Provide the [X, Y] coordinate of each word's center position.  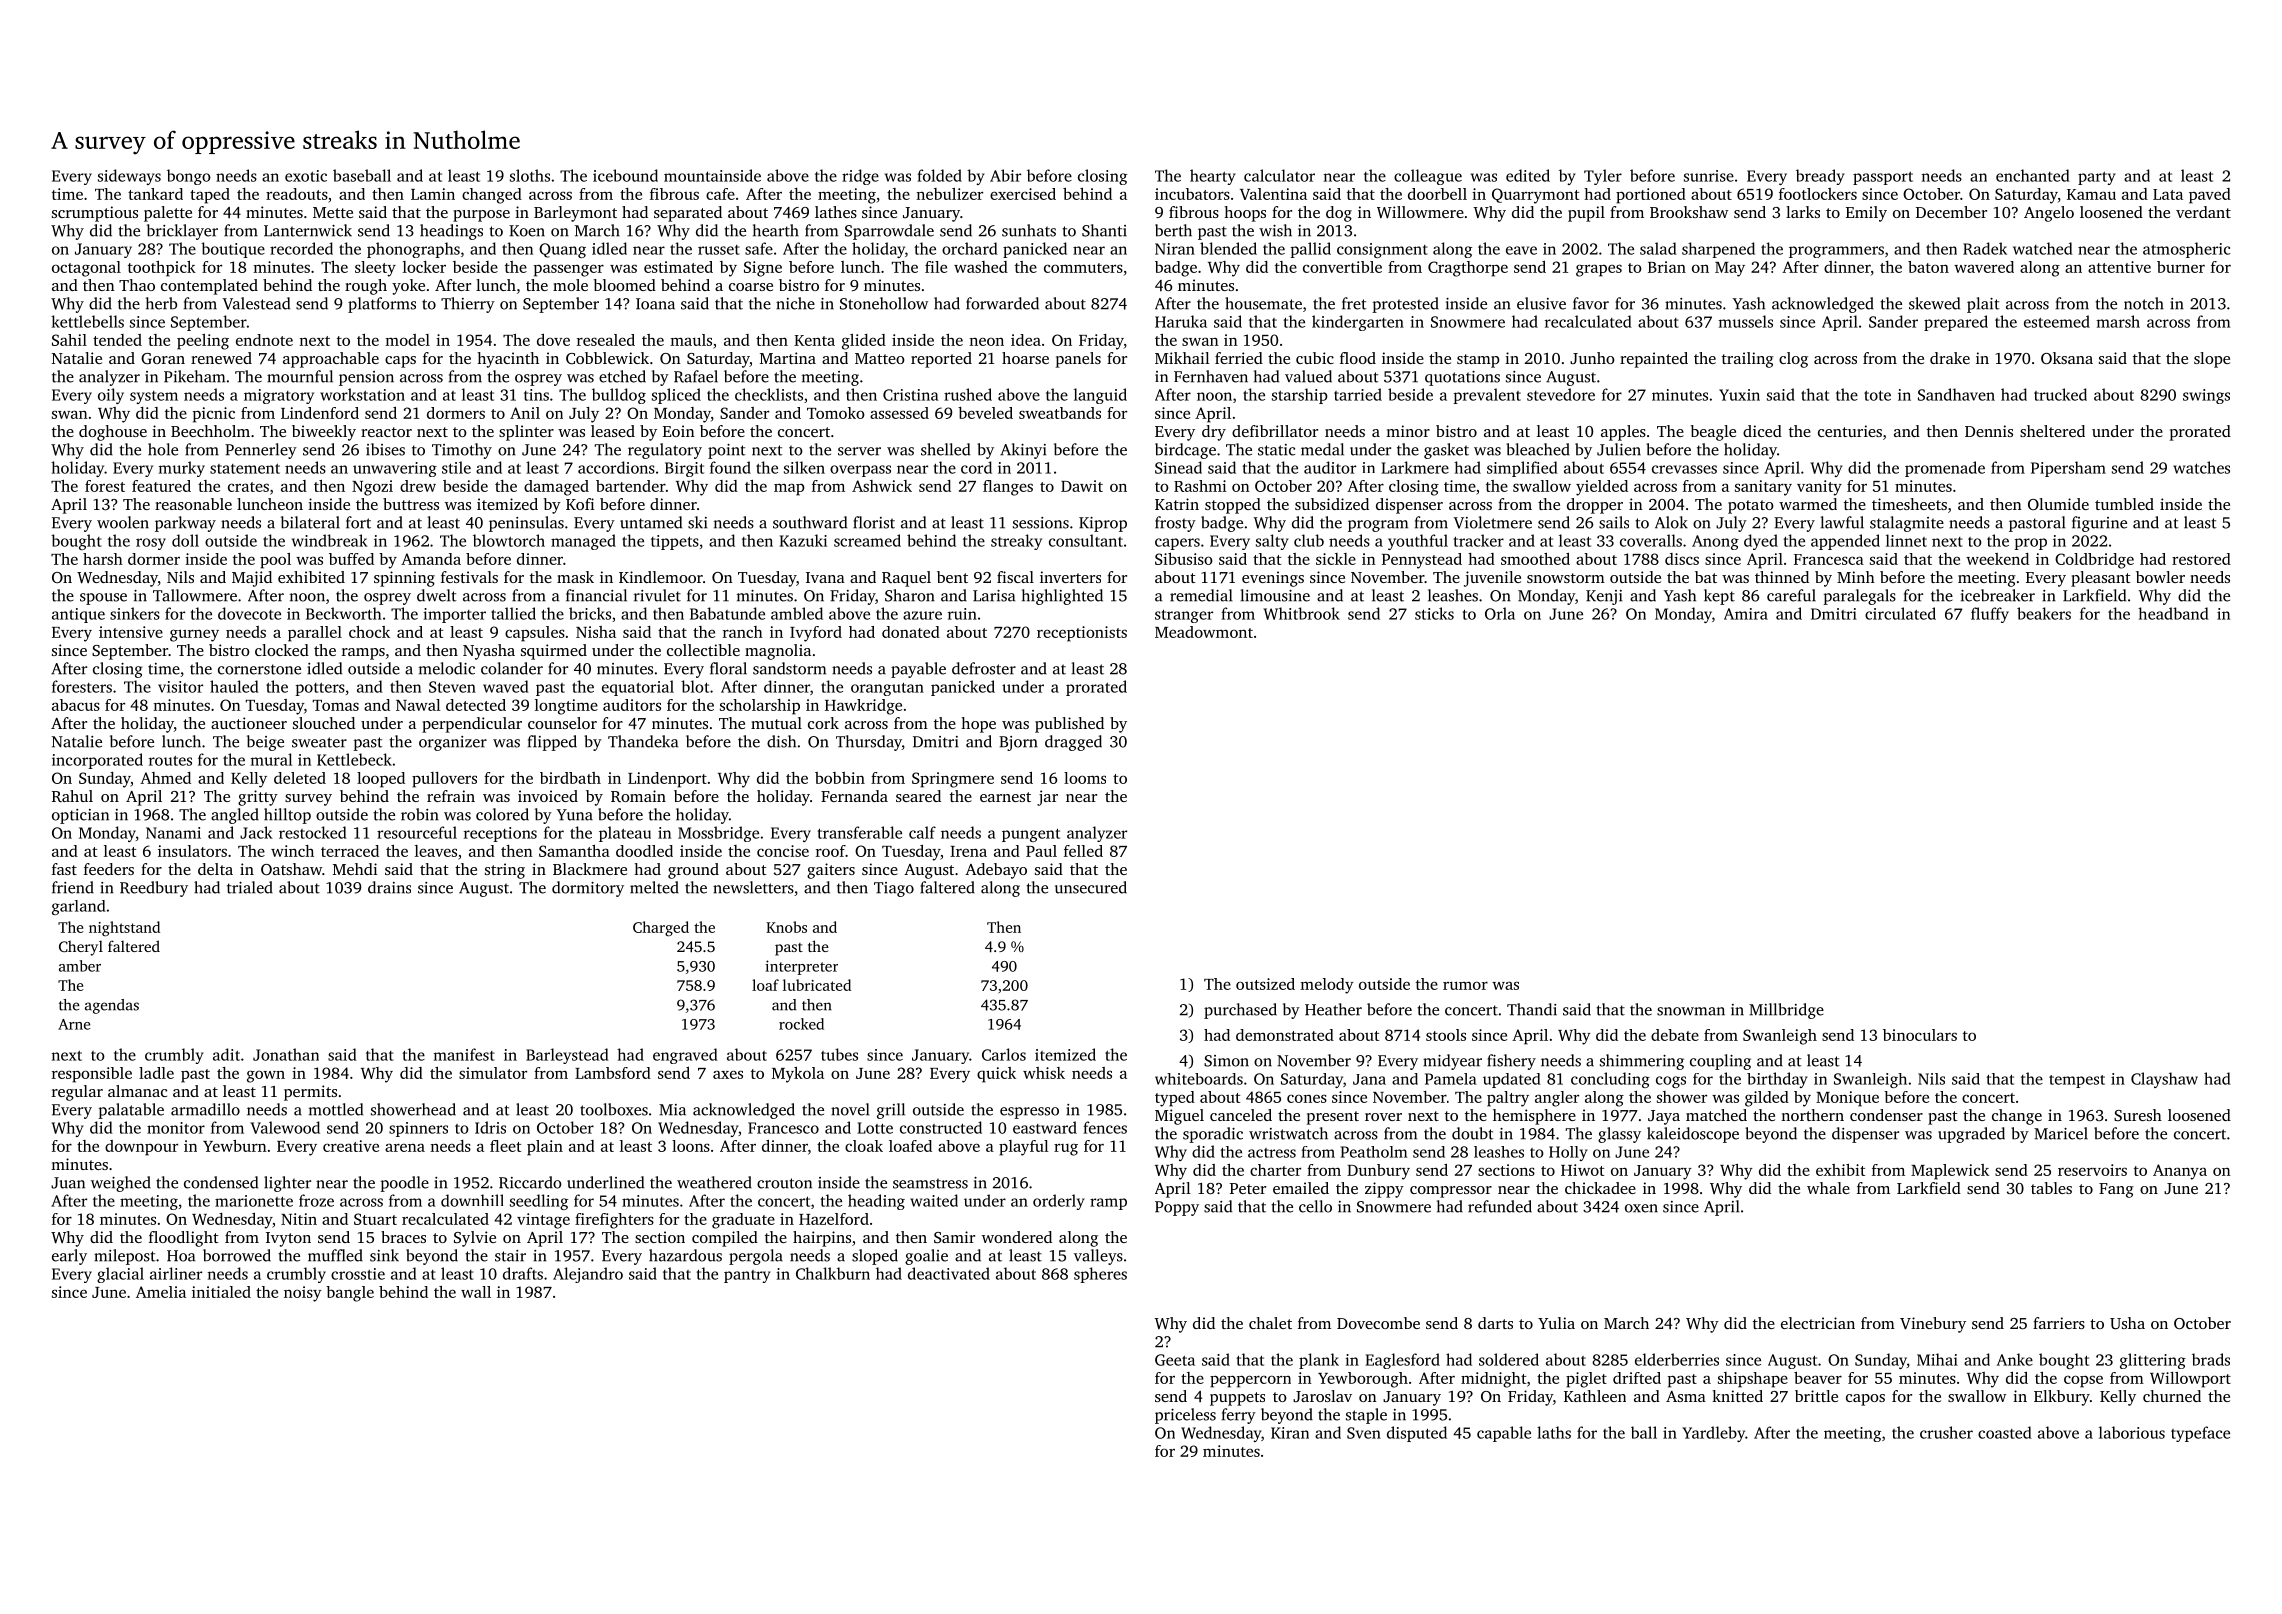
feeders [109, 869]
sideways [129, 177]
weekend [1997, 559]
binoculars [1920, 1035]
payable [918, 670]
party [2097, 178]
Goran [163, 358]
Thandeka [643, 741]
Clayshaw [2164, 1080]
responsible [92, 1075]
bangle [350, 1294]
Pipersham [2068, 469]
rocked [801, 1024]
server [859, 451]
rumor [1465, 985]
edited [1528, 175]
